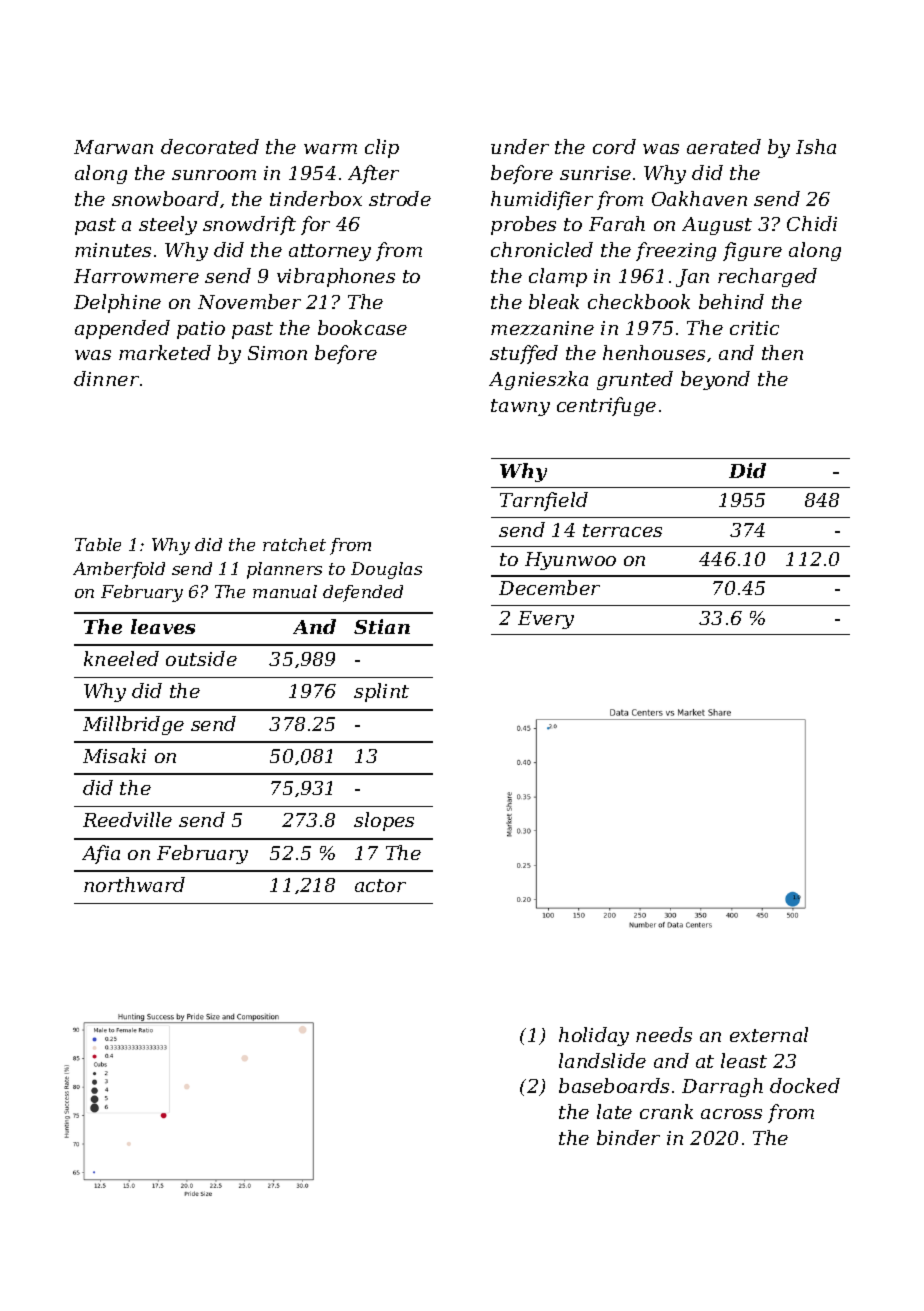 The width and height of the image is (924, 1311). What do you see at coordinates (544, 501) in the image?
I see `Tarnfield` at bounding box center [544, 501].
